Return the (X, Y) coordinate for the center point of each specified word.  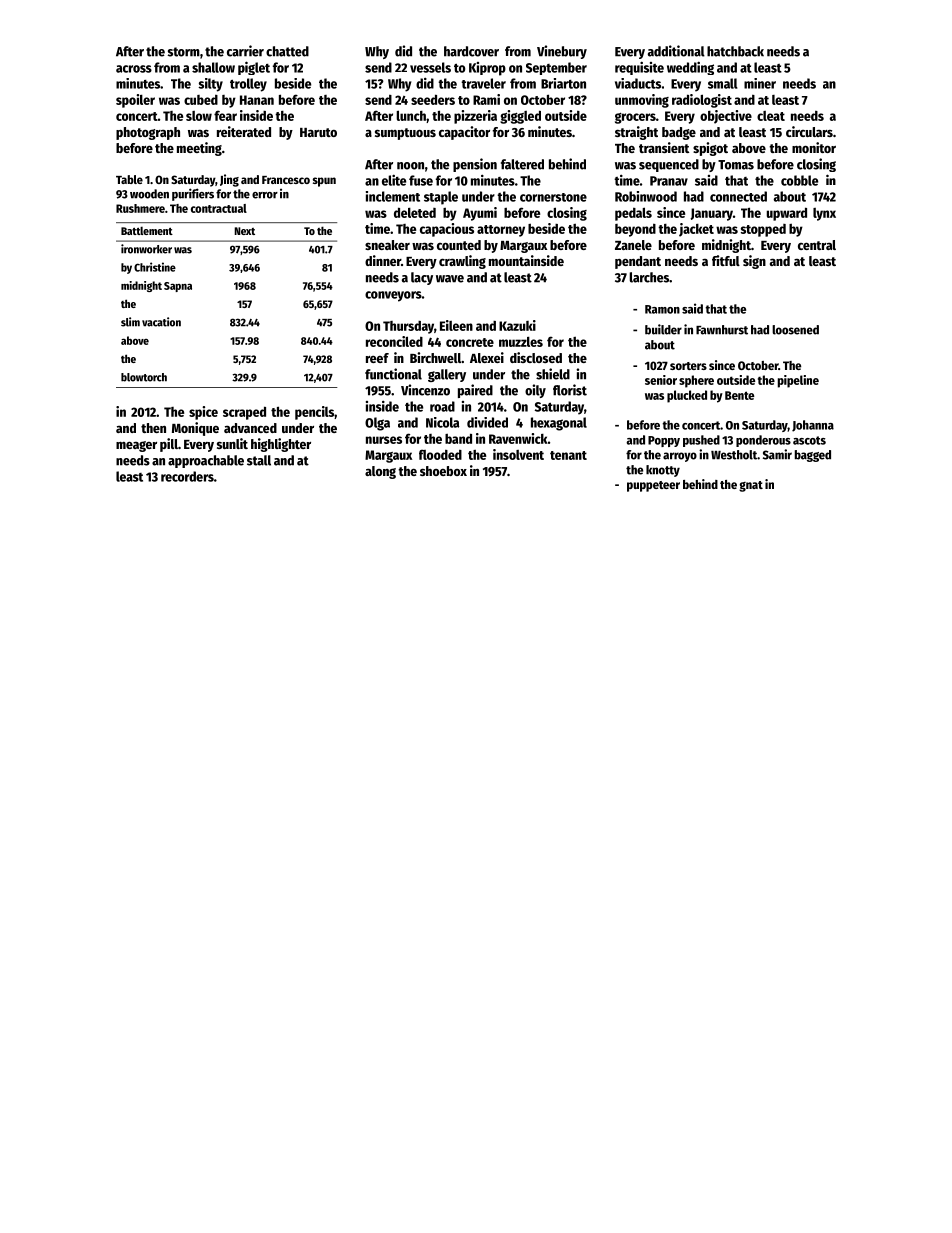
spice (203, 413)
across (134, 69)
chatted (287, 51)
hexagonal (559, 424)
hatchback (735, 51)
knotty (663, 471)
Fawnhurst (722, 330)
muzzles (521, 342)
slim (130, 322)
